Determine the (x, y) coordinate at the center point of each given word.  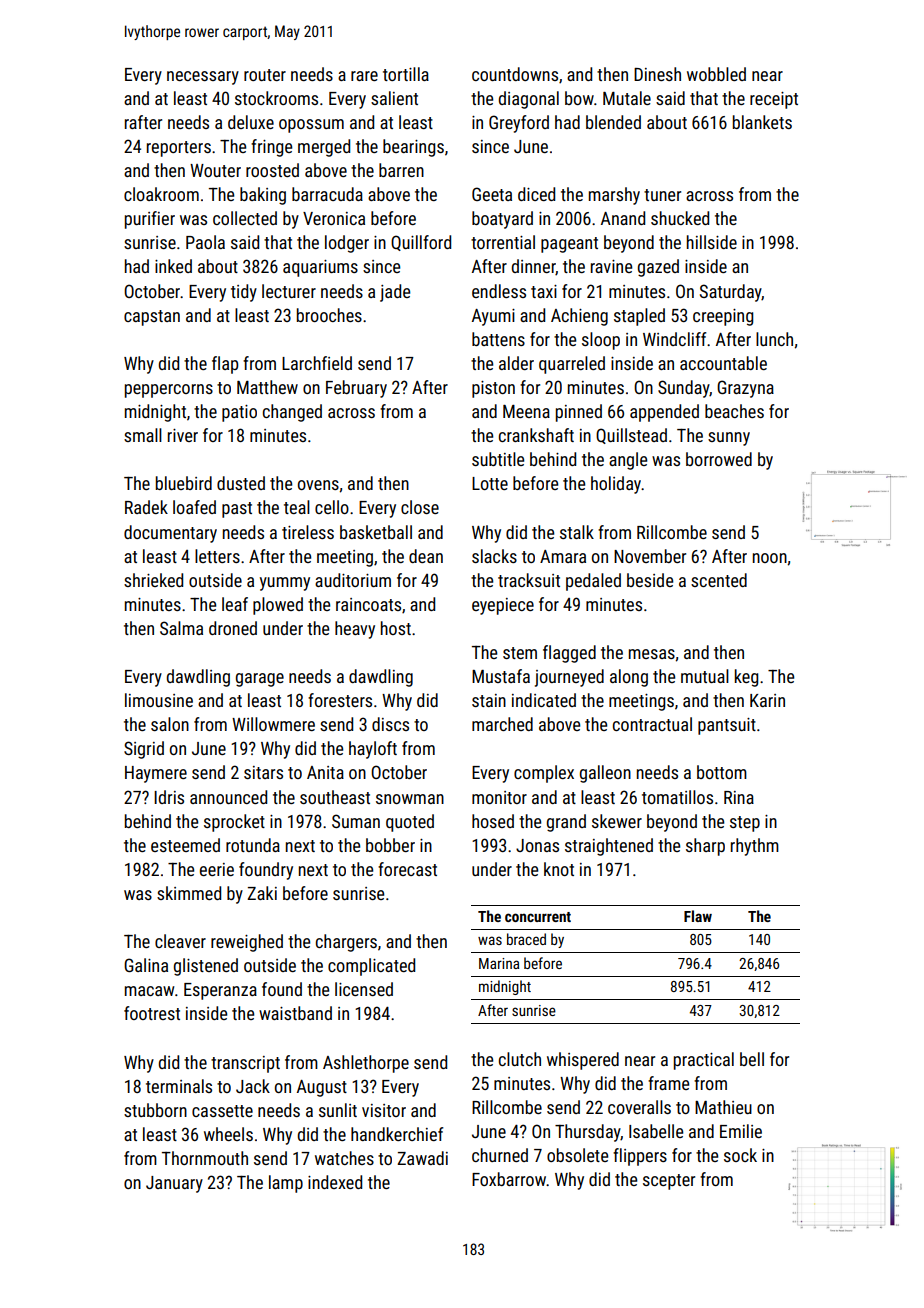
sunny (729, 439)
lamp (286, 1184)
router (265, 75)
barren (401, 170)
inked (173, 266)
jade (395, 293)
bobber (390, 845)
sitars (263, 772)
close (420, 507)
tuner (662, 195)
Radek (146, 507)
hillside (712, 242)
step (745, 824)
